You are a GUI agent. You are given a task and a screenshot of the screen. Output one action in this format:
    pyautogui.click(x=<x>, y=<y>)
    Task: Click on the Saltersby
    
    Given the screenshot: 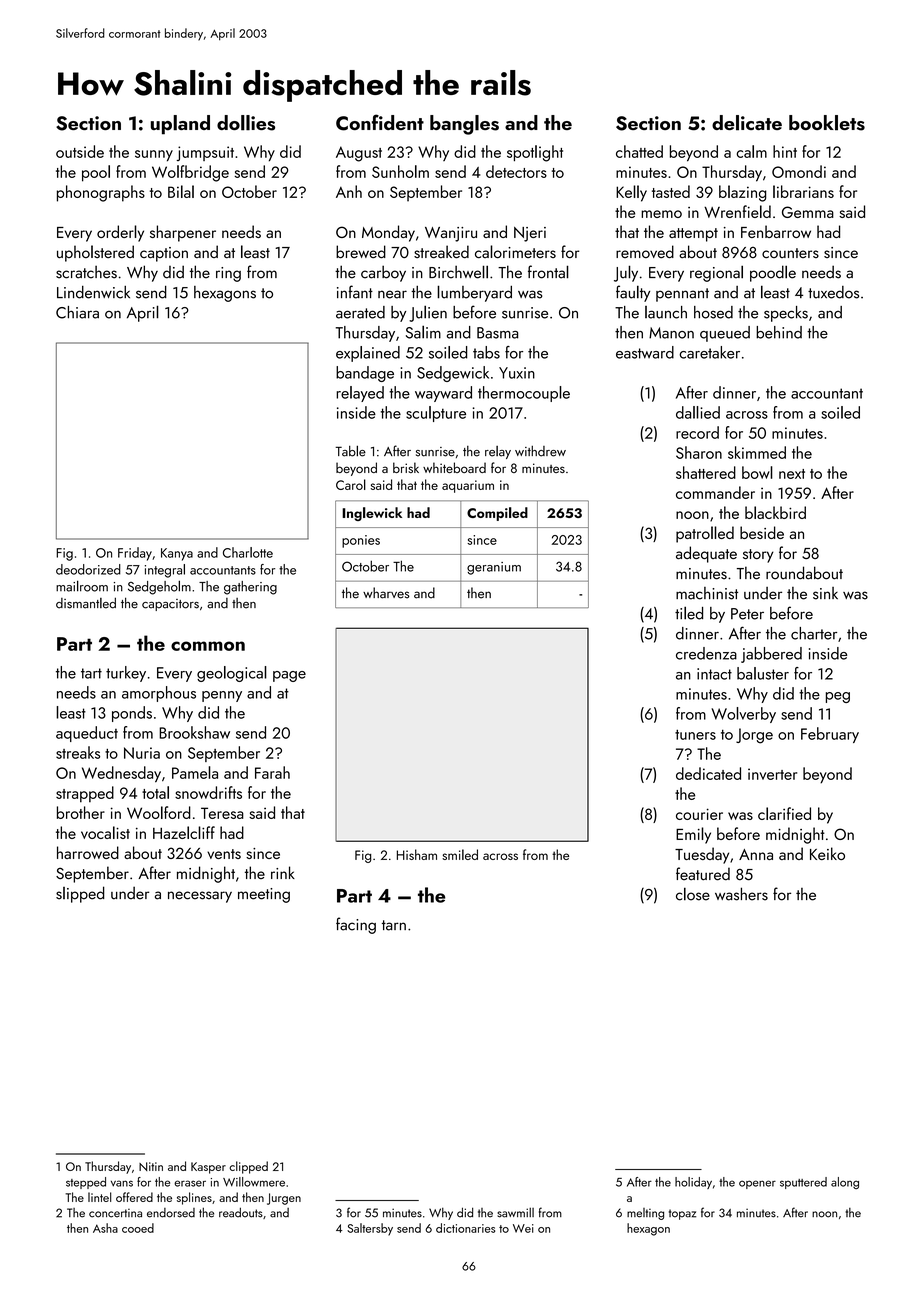 What is the action you would take?
    pyautogui.click(x=370, y=1229)
